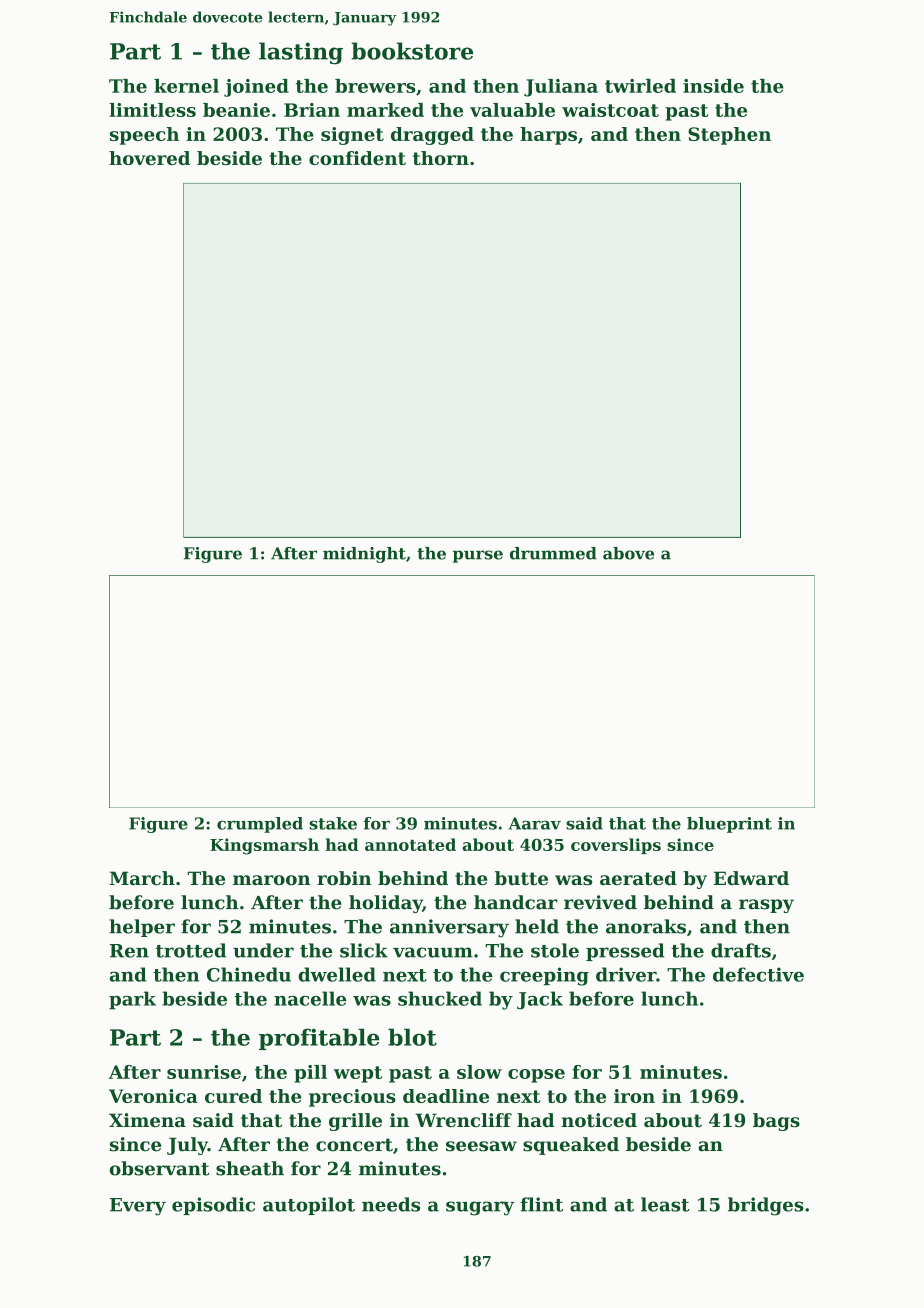  What do you see at coordinates (186, 86) in the page?
I see `kernel` at bounding box center [186, 86].
